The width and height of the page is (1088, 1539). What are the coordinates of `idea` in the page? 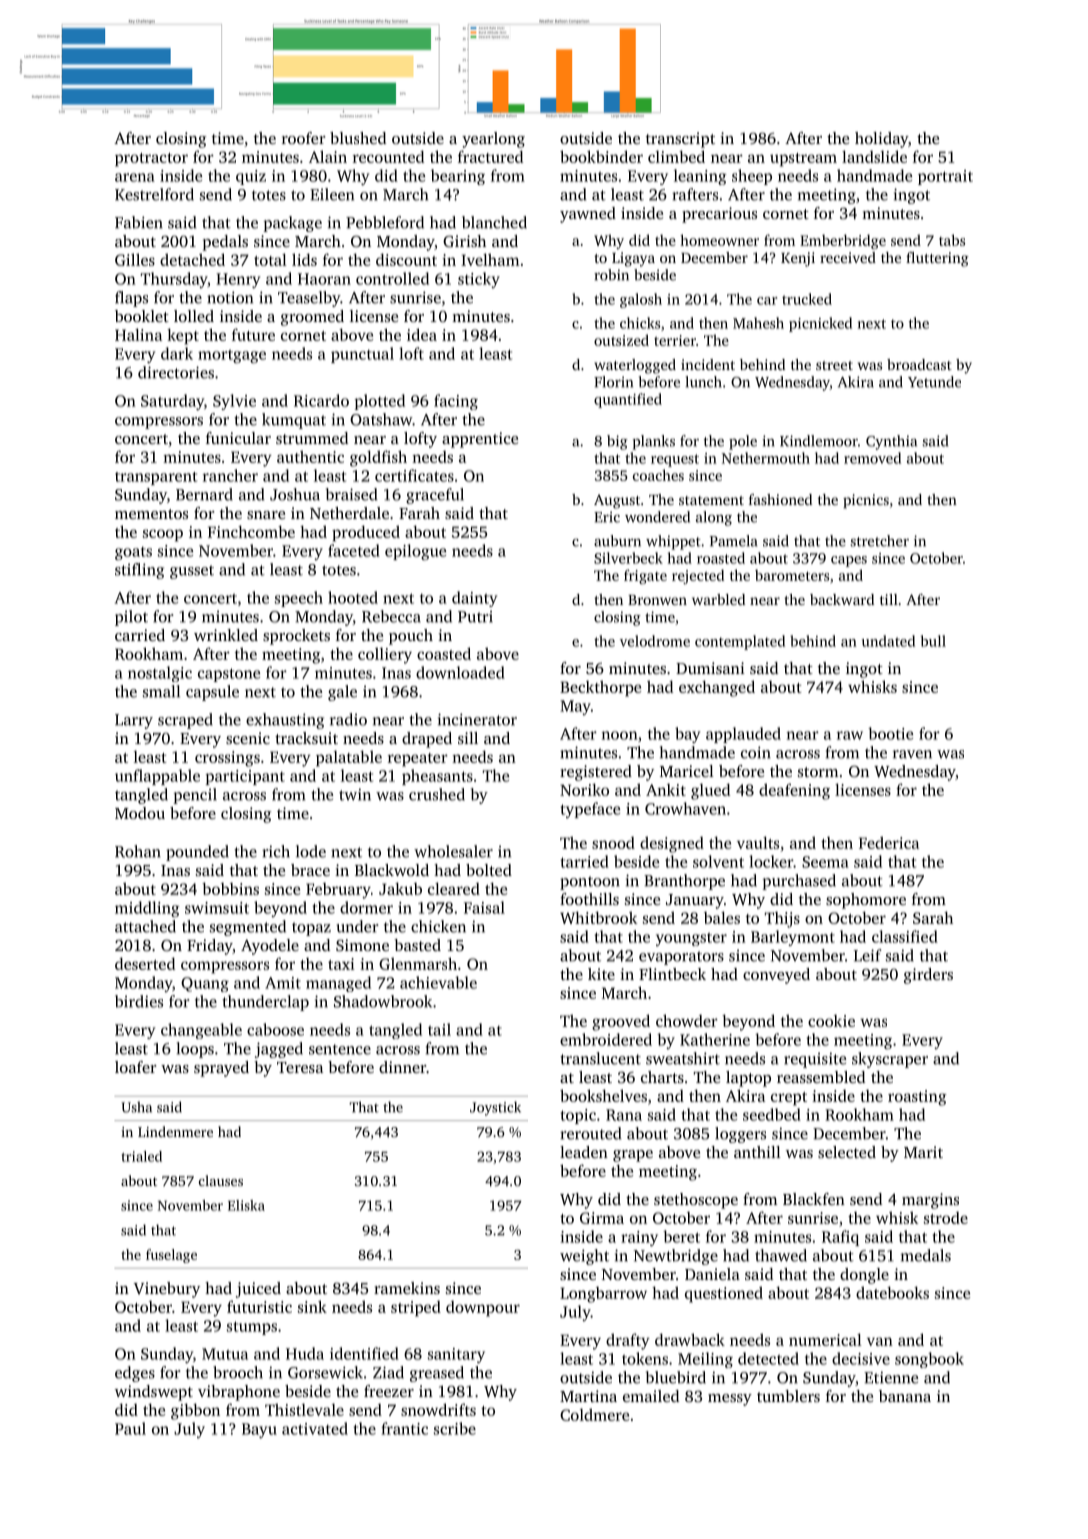 It's located at (422, 334).
